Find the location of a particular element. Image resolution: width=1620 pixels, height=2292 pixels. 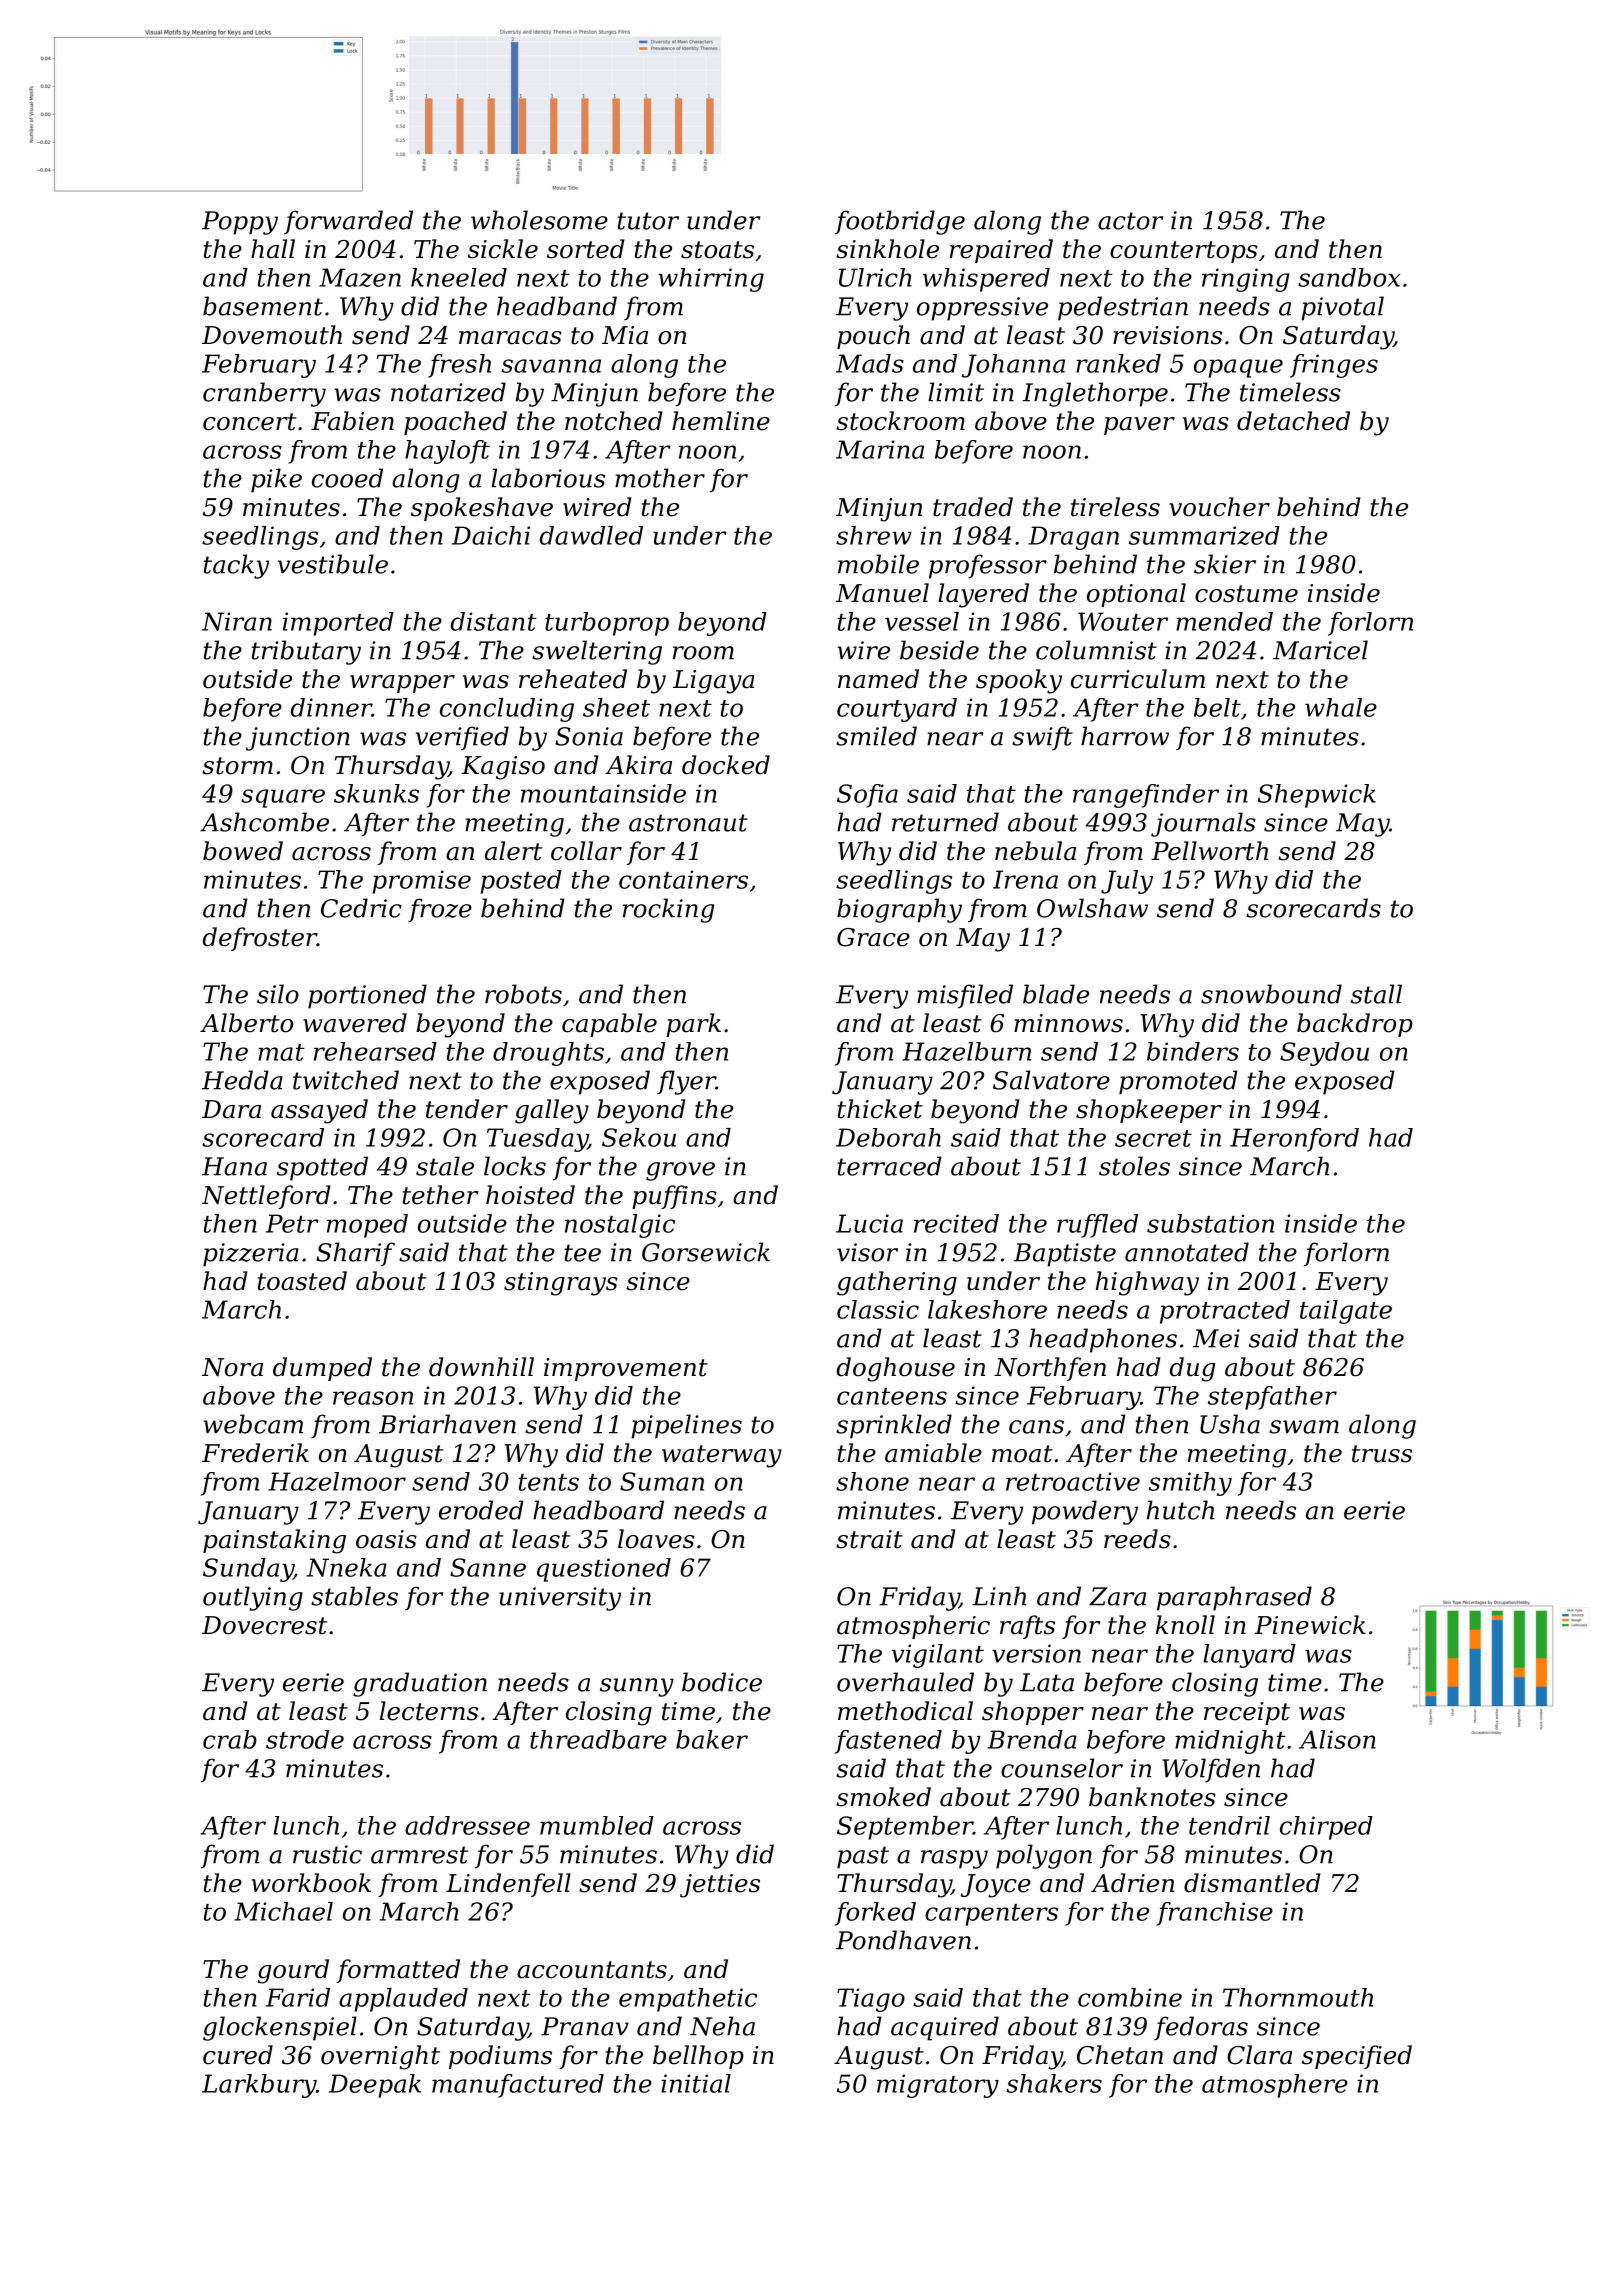

improvement is located at coordinates (626, 1369).
